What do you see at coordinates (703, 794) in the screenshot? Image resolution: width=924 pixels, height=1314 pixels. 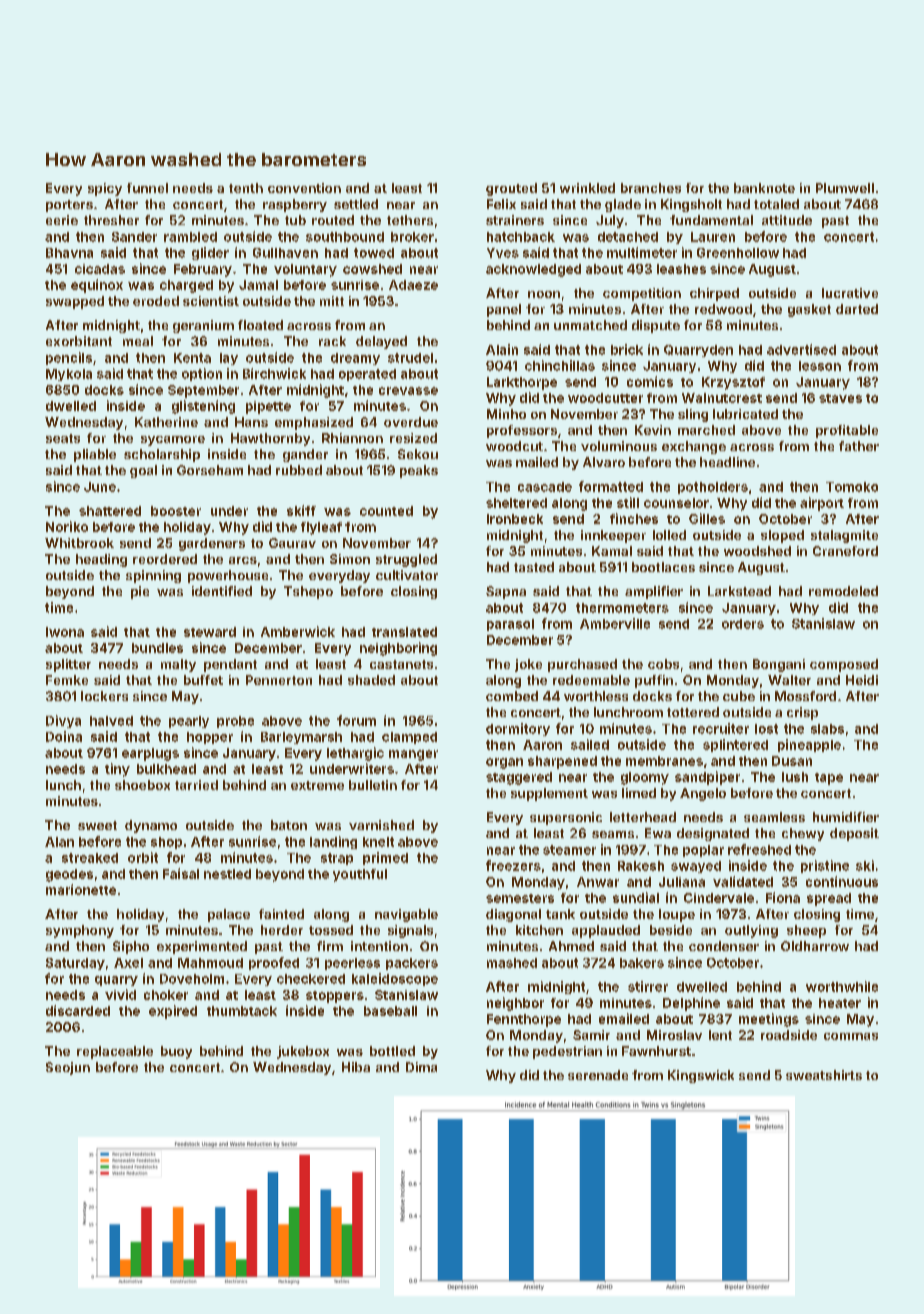 I see `Angelo` at bounding box center [703, 794].
